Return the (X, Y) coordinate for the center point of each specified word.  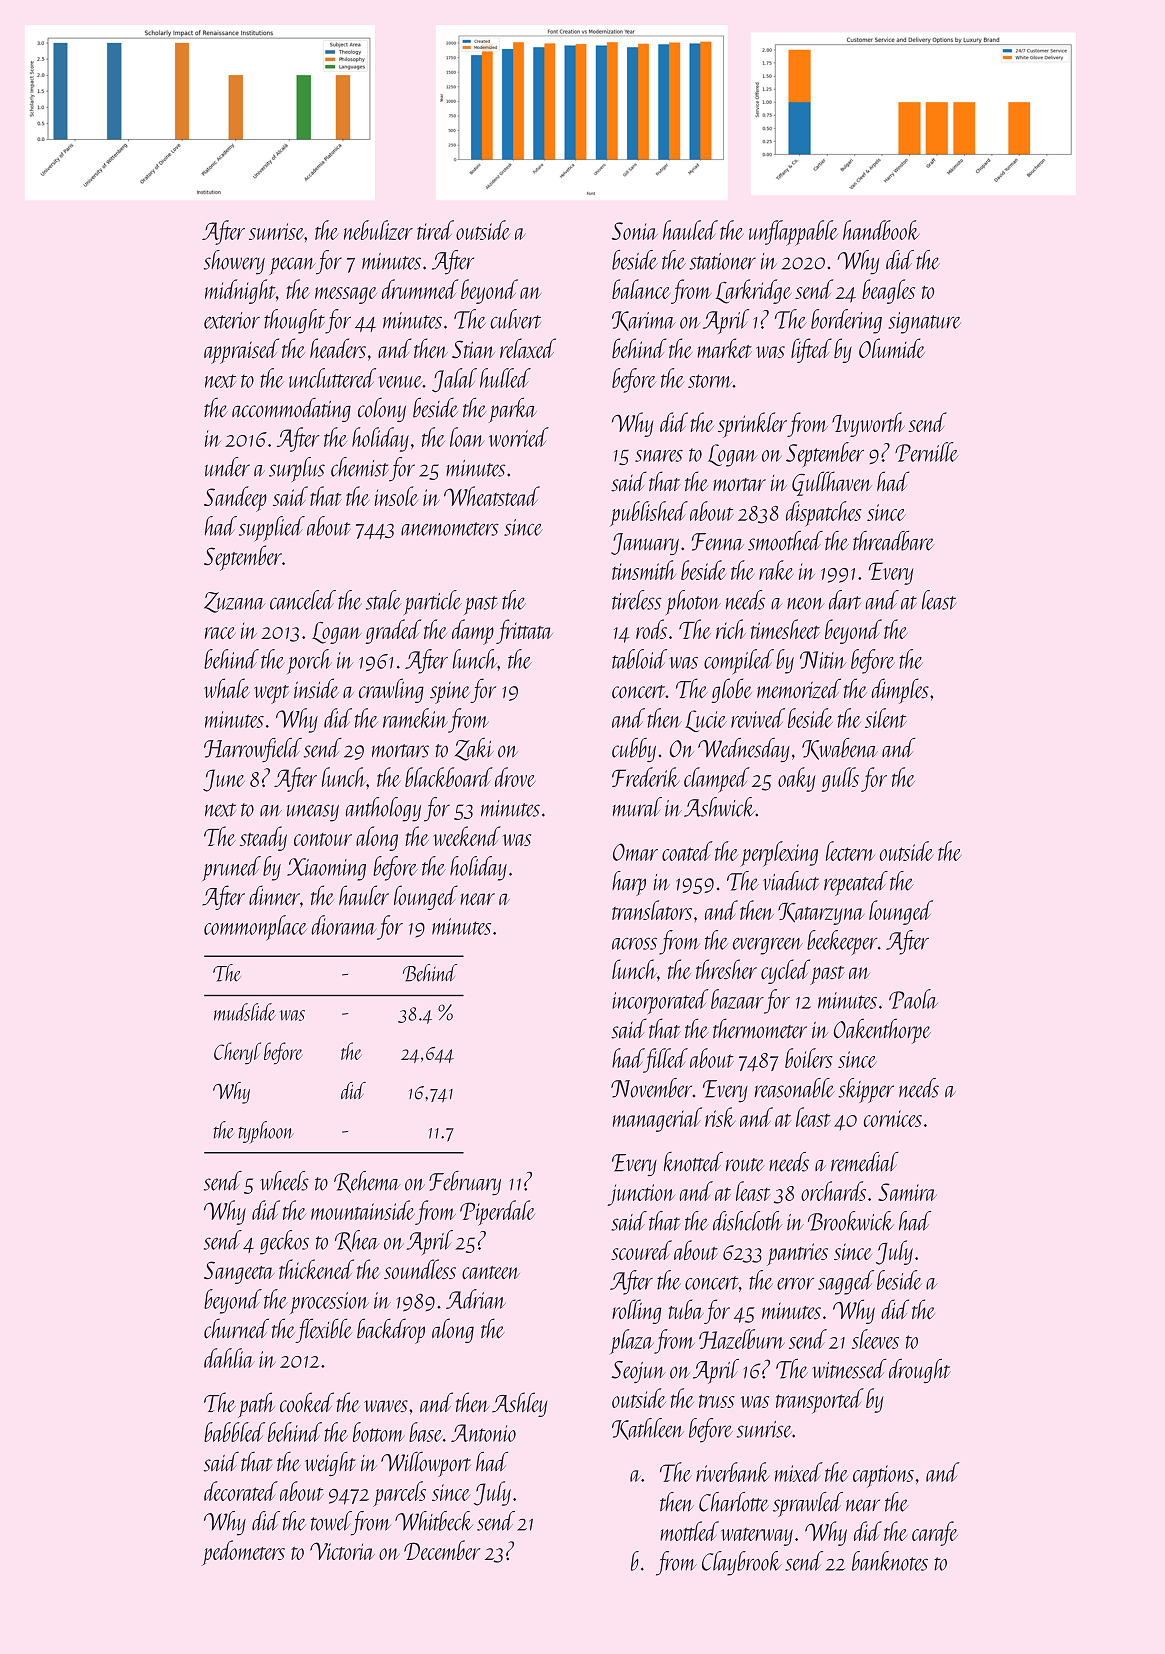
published (649, 513)
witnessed (849, 1369)
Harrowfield (253, 750)
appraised (241, 351)
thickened (316, 1269)
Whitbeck (434, 1521)
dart (845, 600)
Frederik (645, 777)
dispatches (824, 514)
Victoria (342, 1551)
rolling (636, 1311)
